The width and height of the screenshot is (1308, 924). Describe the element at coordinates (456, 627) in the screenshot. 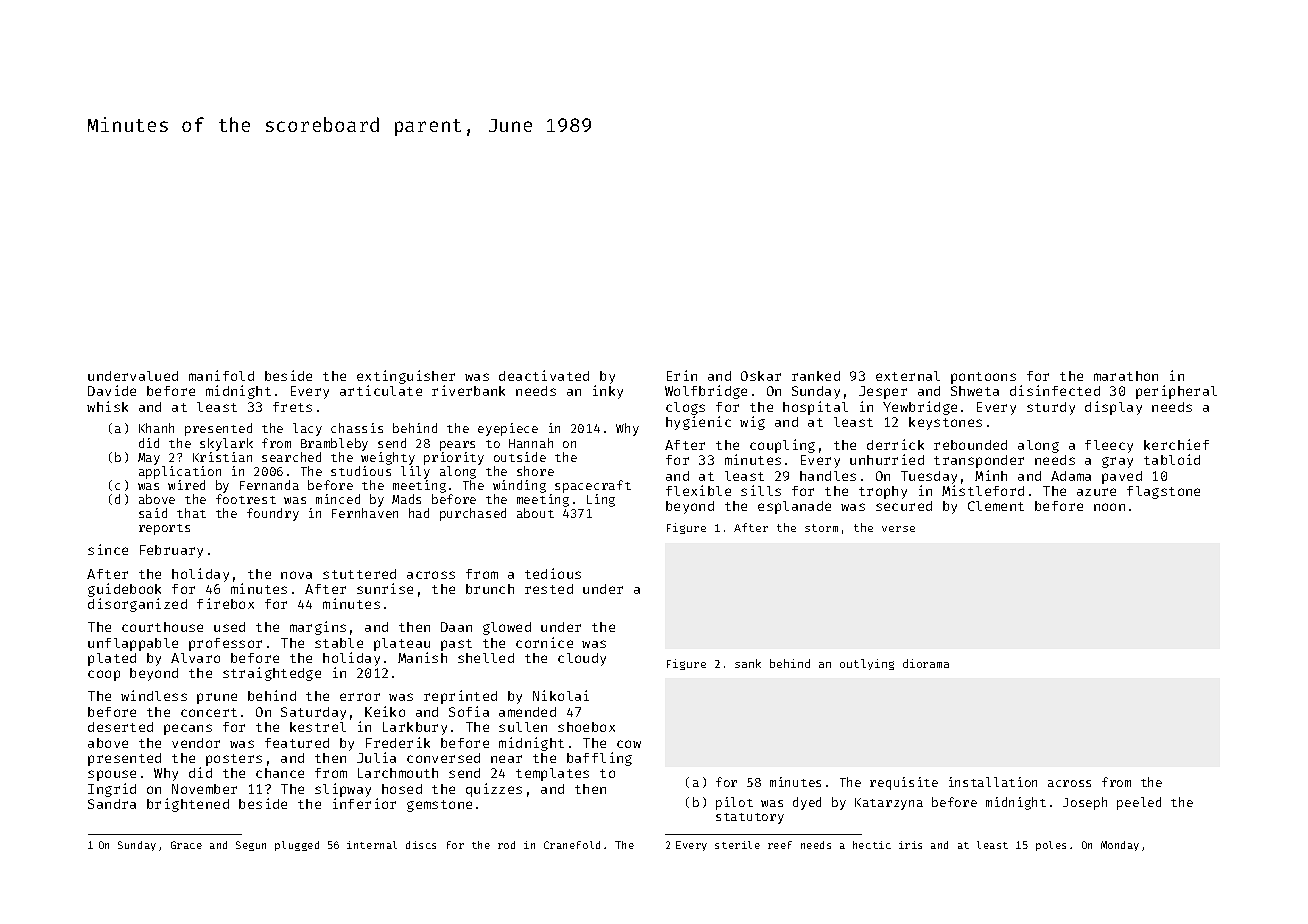

I see `Daan` at that location.
